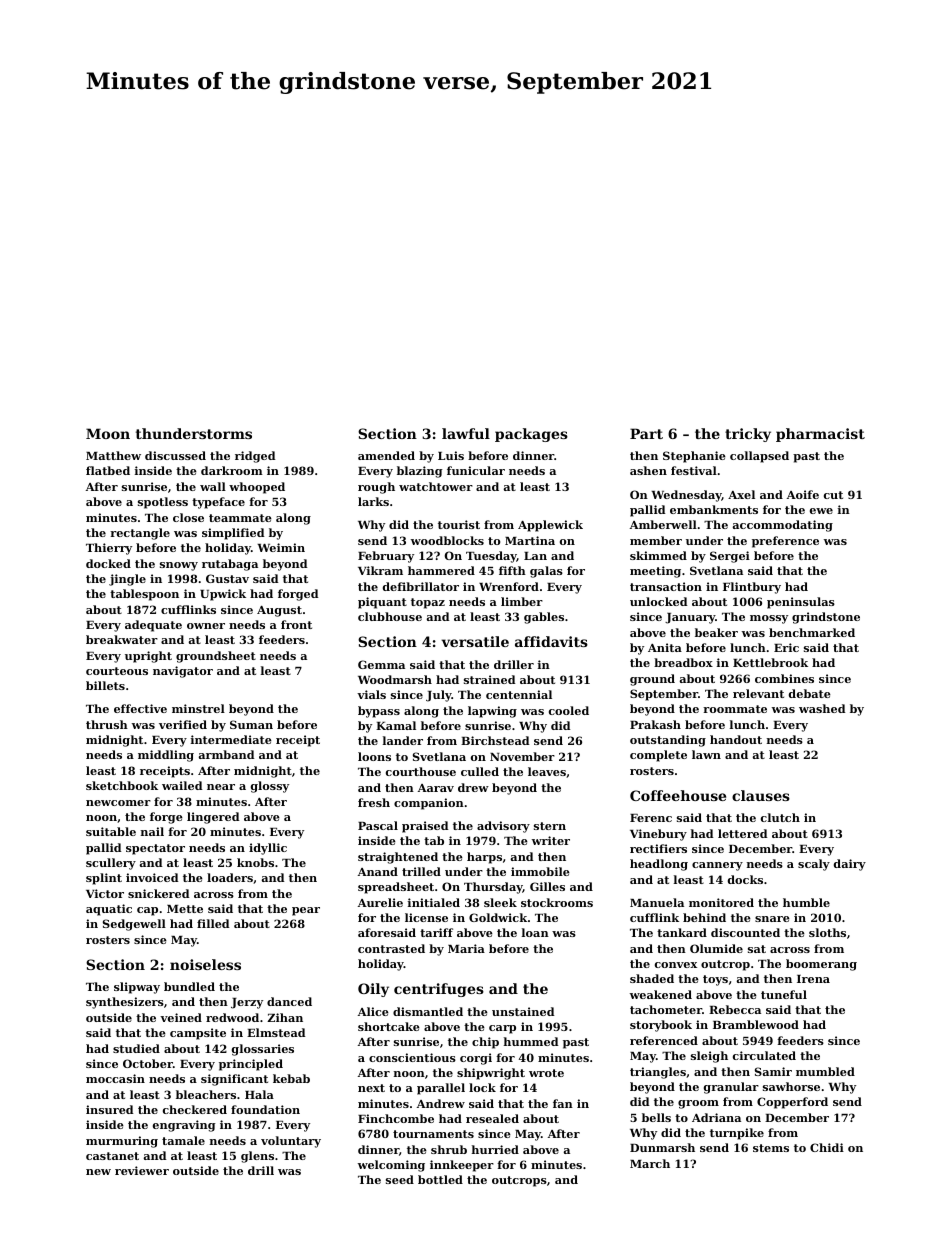 Image resolution: width=952 pixels, height=1233 pixels. Describe the element at coordinates (748, 435) in the document. I see `tricky` at that location.
